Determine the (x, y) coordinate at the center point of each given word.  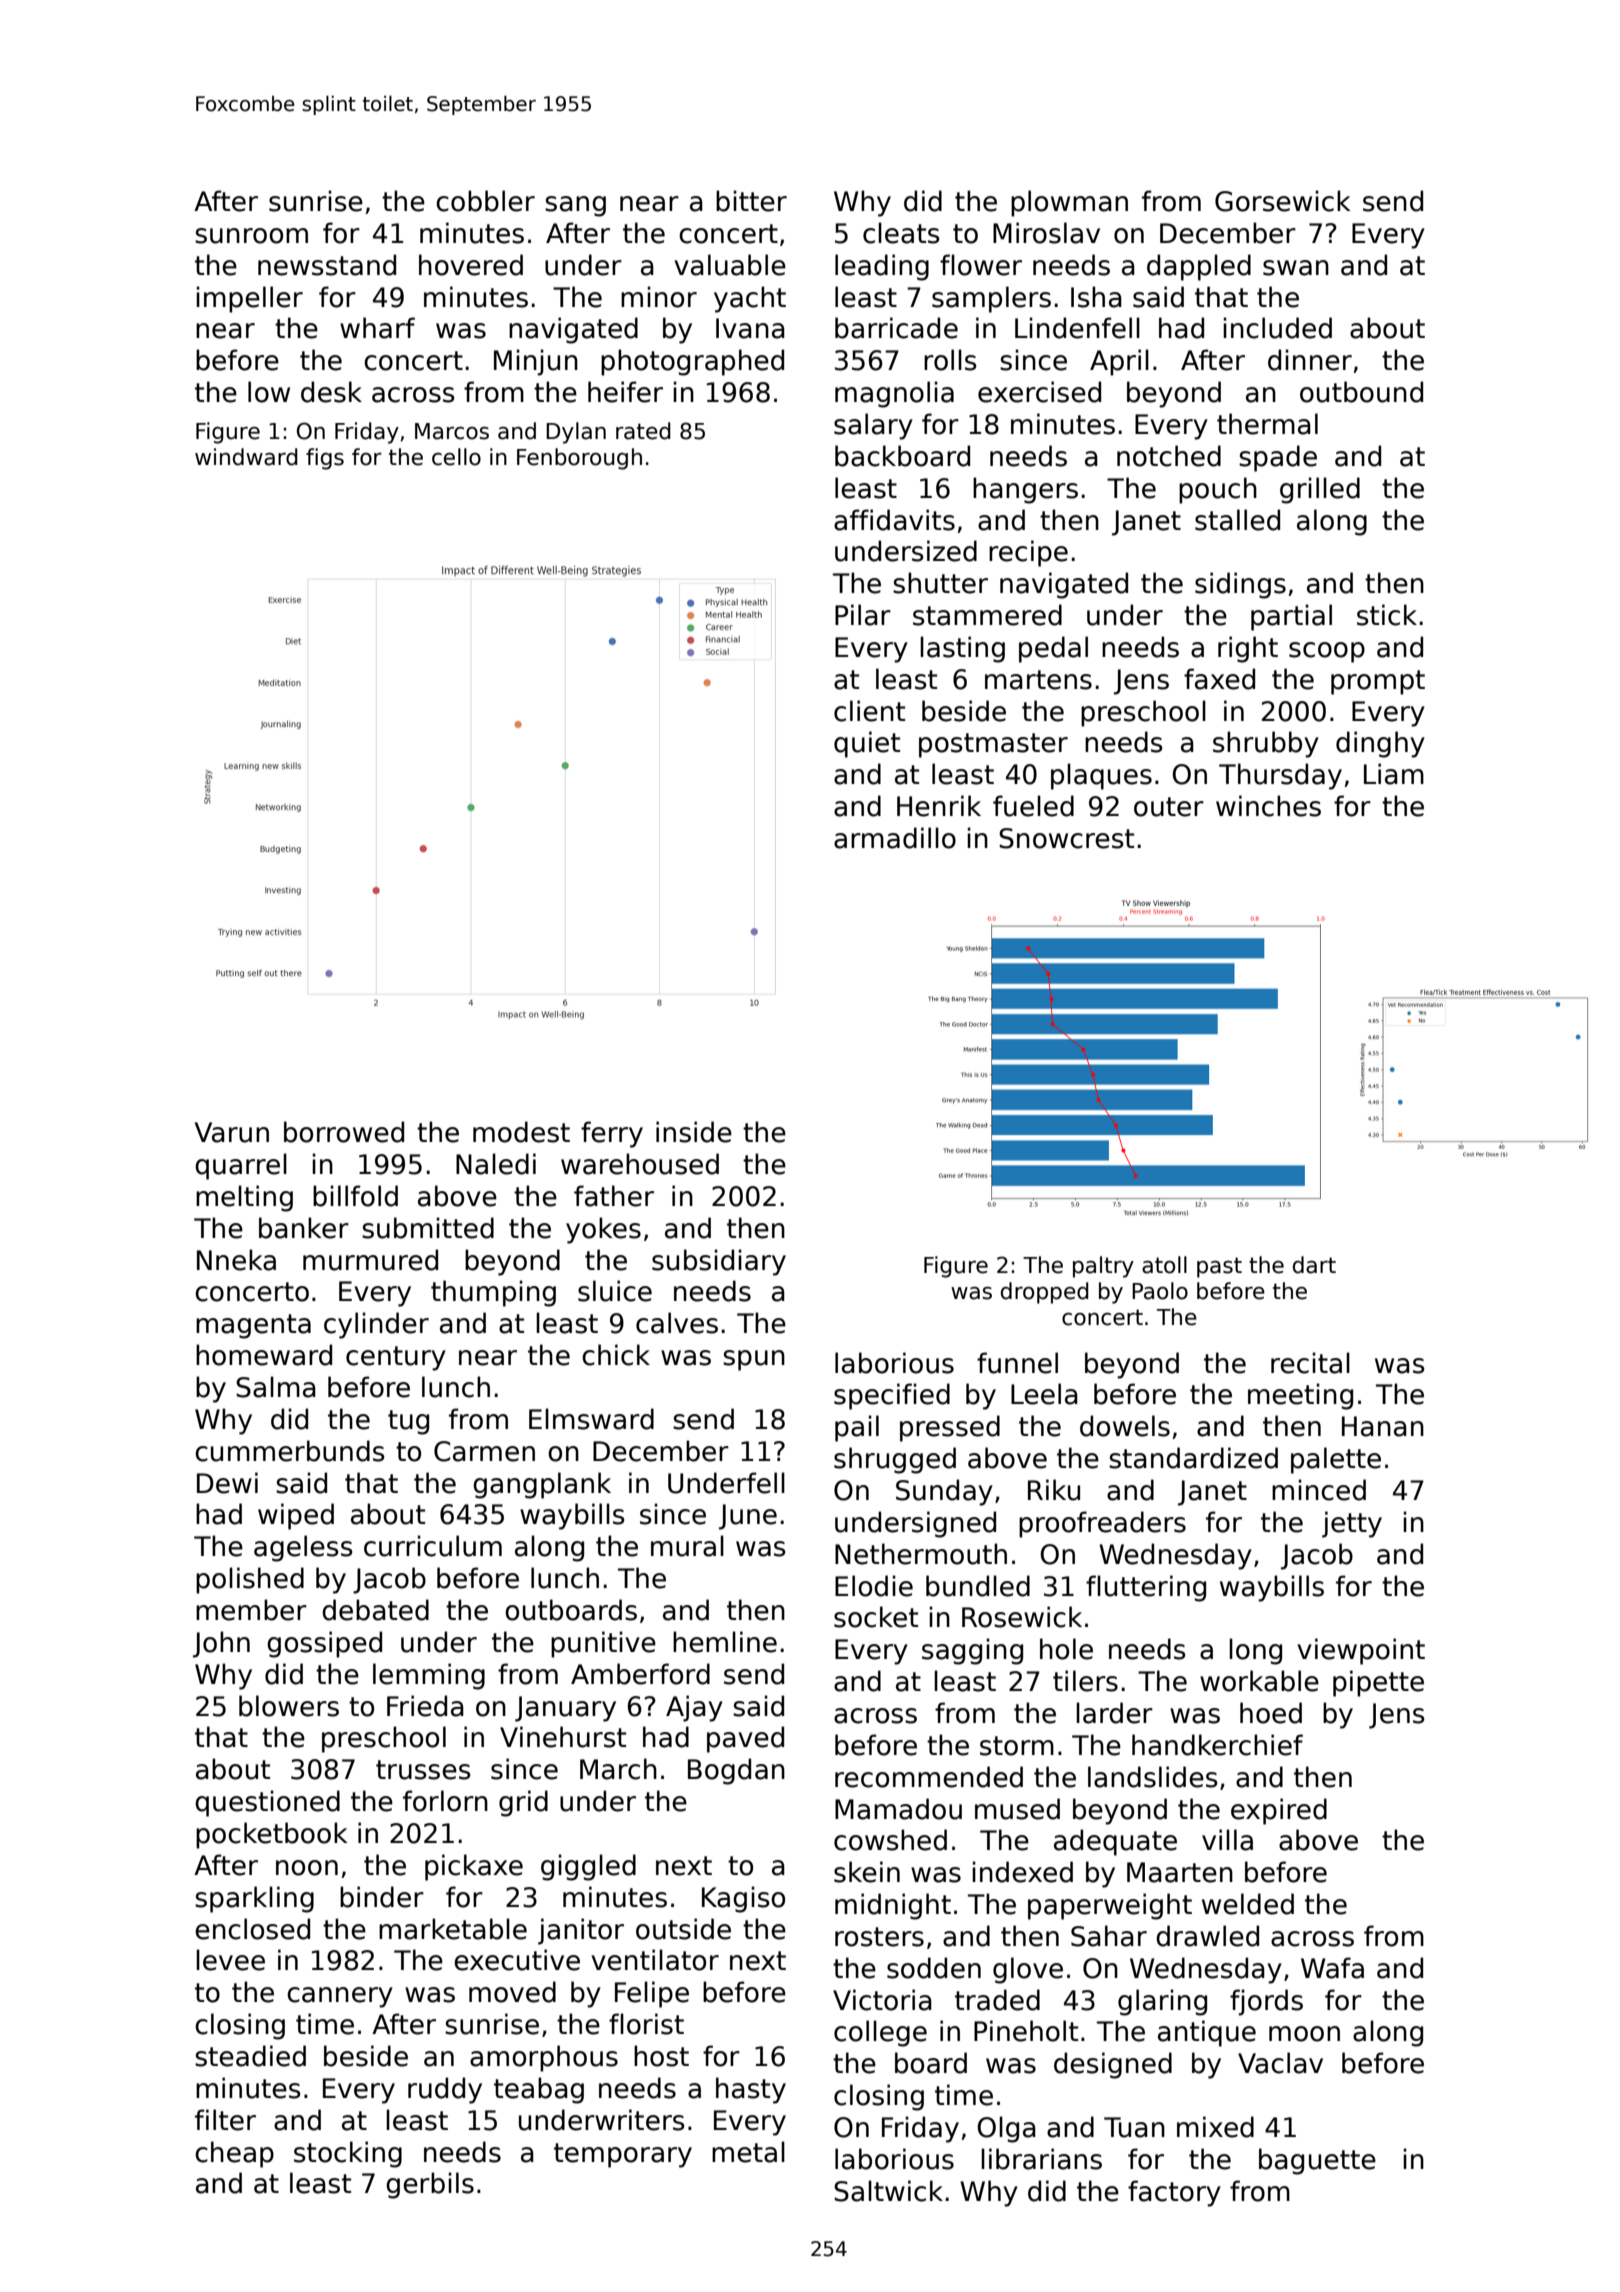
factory (1174, 2193)
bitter (751, 201)
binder (382, 1897)
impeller (249, 299)
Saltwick (888, 2191)
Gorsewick (1283, 201)
